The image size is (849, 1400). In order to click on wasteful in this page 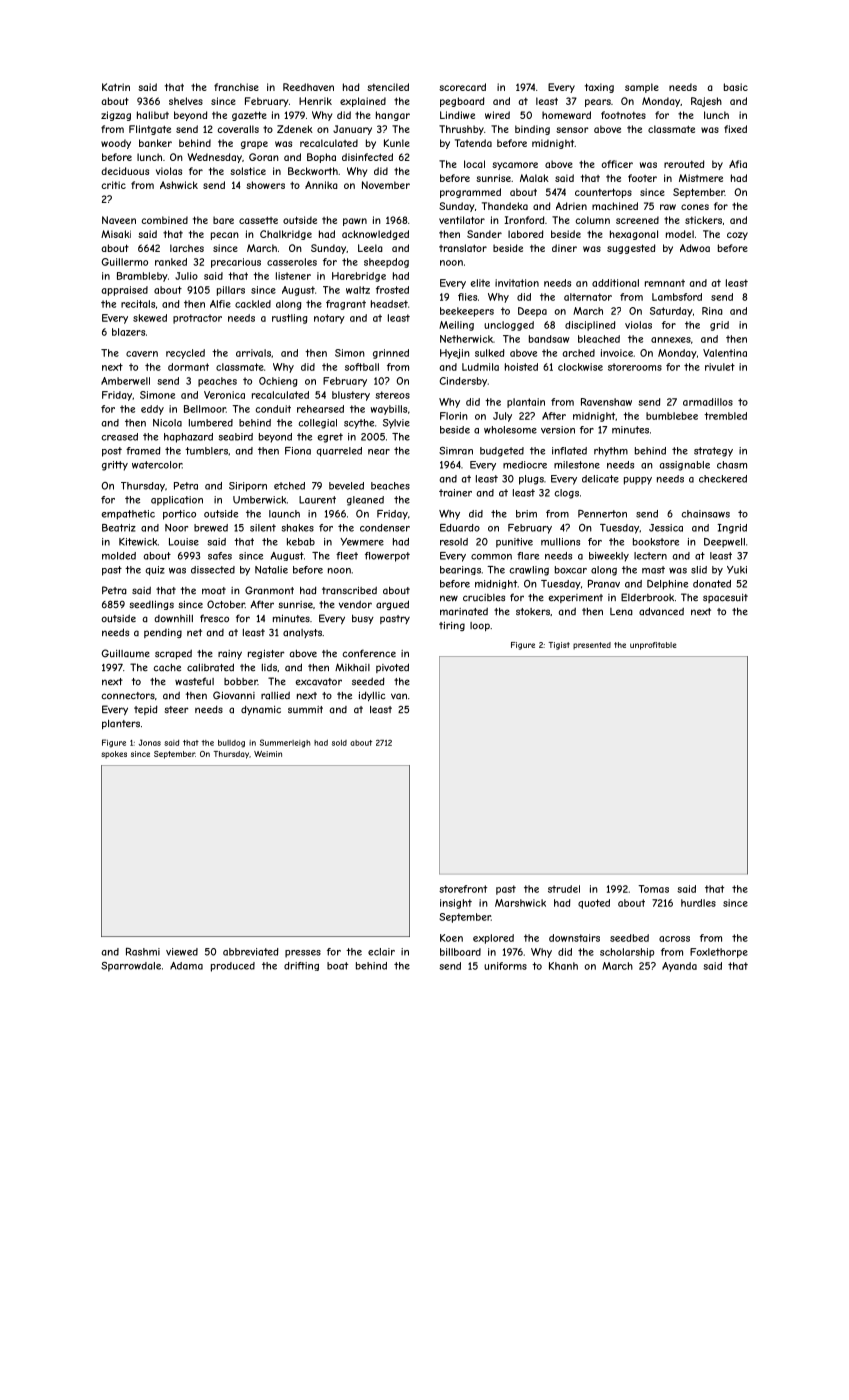, I will do `click(194, 681)`.
